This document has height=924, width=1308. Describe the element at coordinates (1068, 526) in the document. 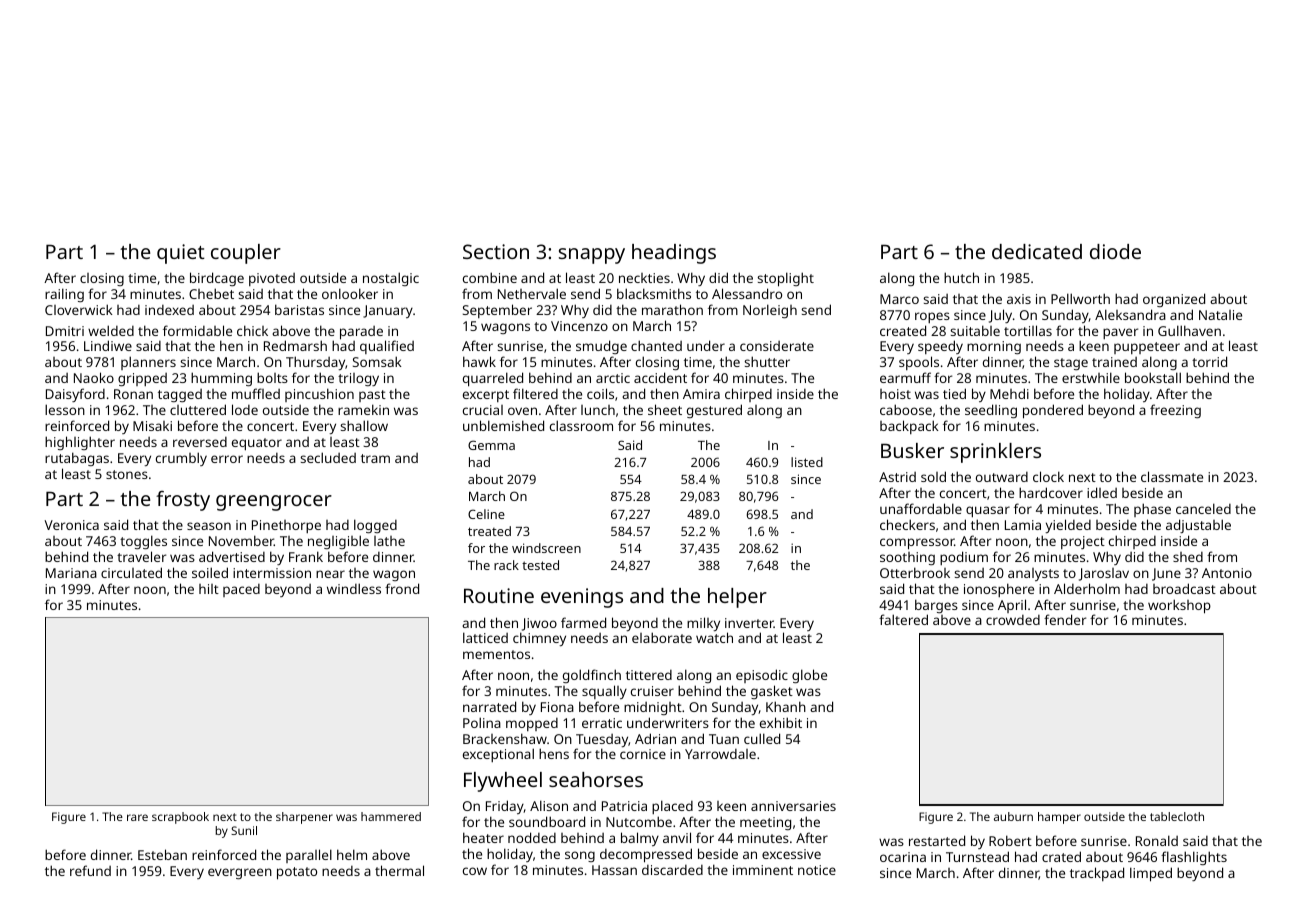

I see `yielded` at that location.
